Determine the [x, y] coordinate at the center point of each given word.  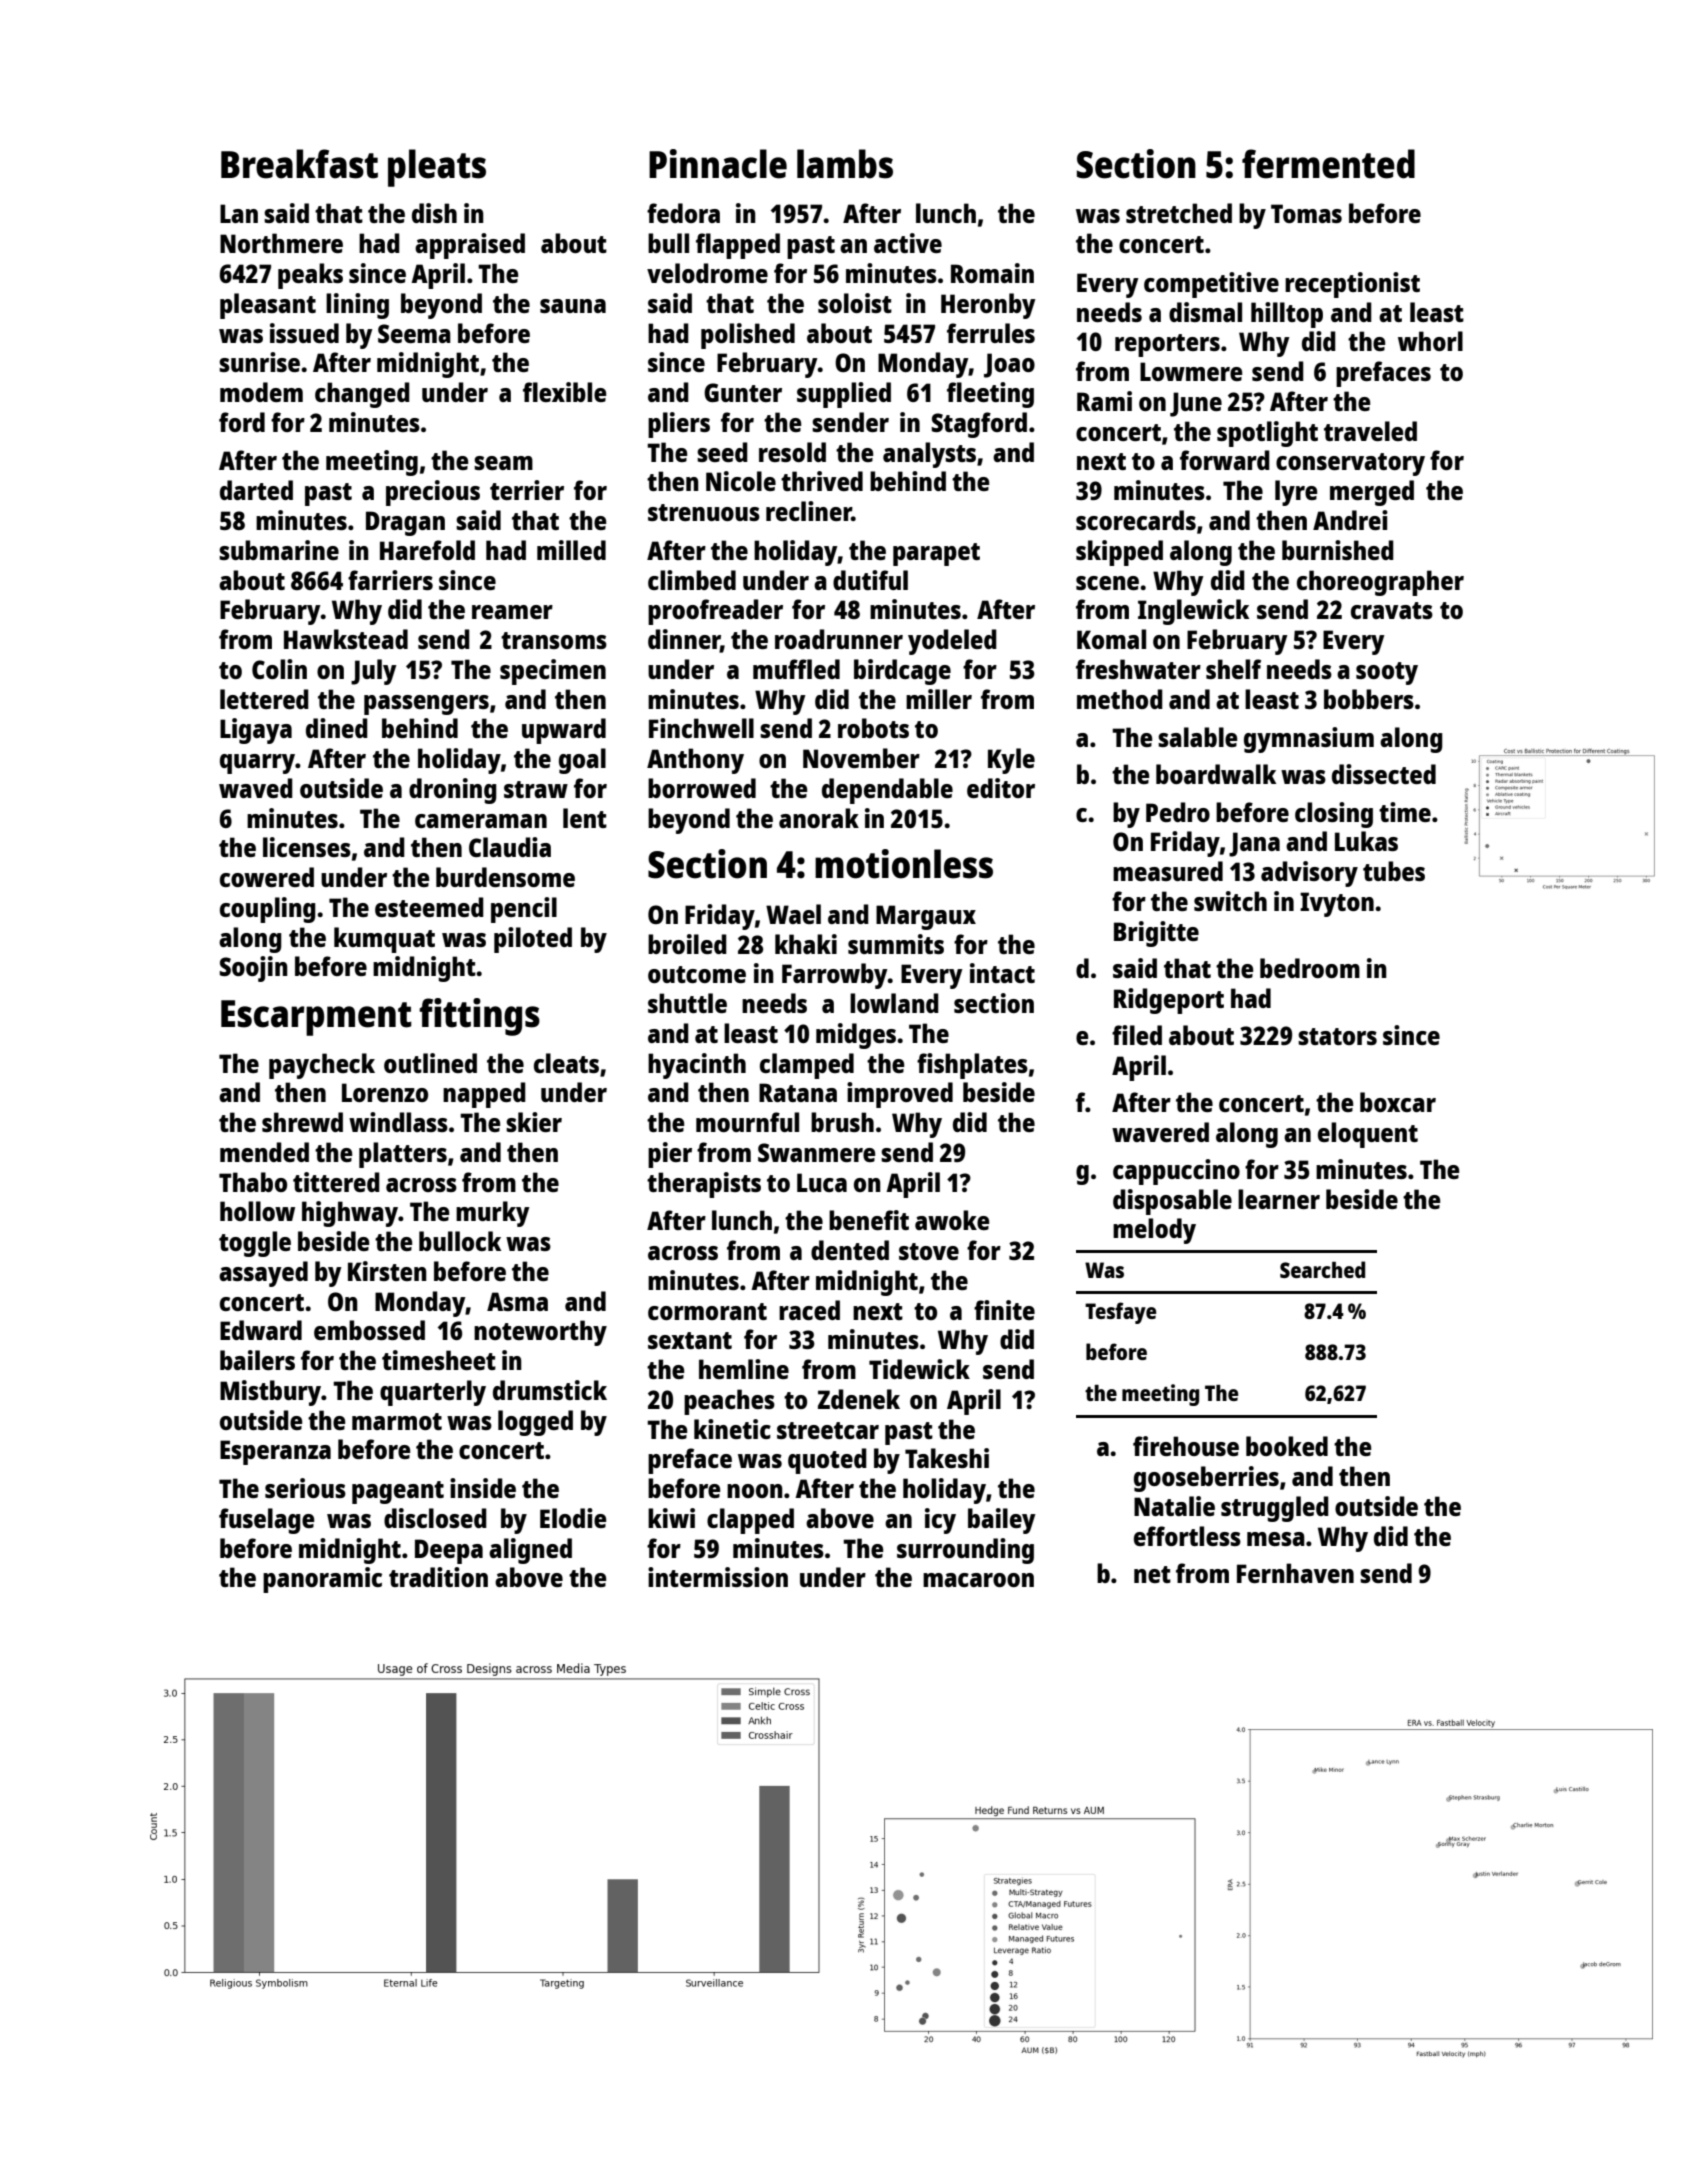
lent [585, 818]
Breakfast [299, 164]
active [908, 243]
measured [1168, 871]
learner [1279, 1199]
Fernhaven [1295, 1573]
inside [483, 1488]
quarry [257, 764]
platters [403, 1155]
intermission [718, 1577]
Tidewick [919, 1369]
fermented [1328, 164]
